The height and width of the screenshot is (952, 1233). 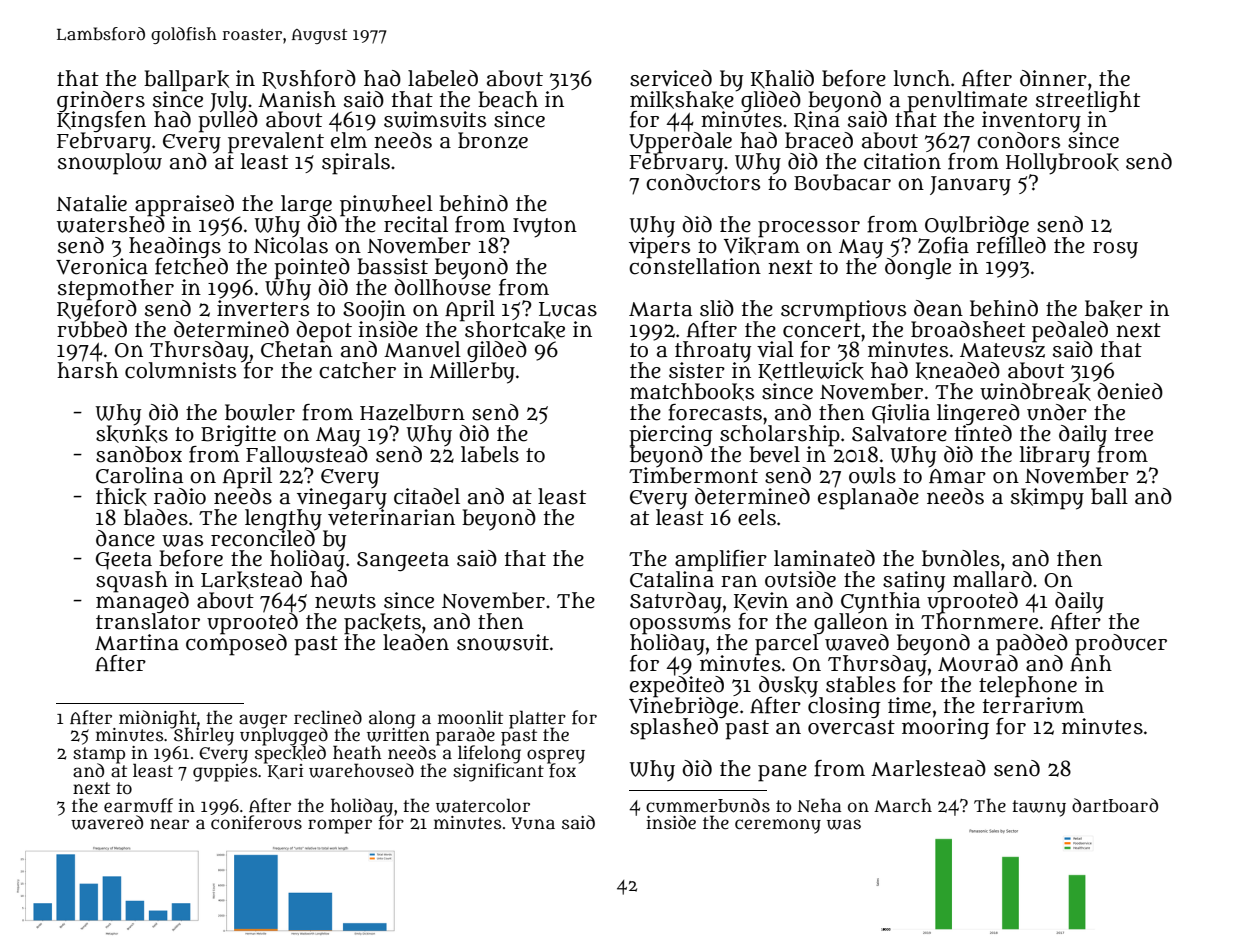 What do you see at coordinates (671, 435) in the screenshot?
I see `piercing` at bounding box center [671, 435].
